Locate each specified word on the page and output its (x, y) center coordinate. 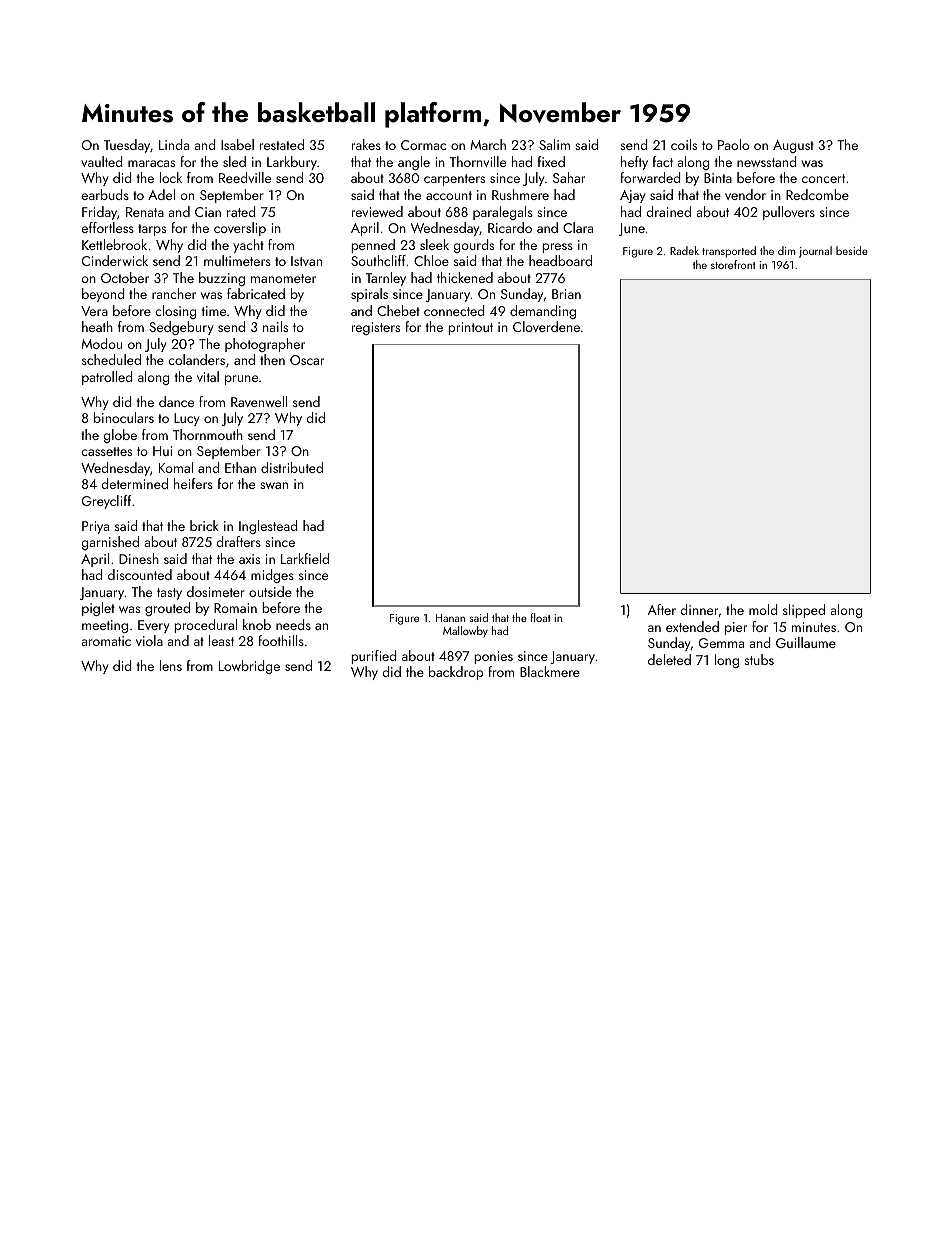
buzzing (222, 279)
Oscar (307, 360)
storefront (733, 264)
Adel (161, 194)
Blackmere (550, 671)
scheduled (111, 359)
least (221, 640)
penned (373, 246)
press (557, 248)
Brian (566, 294)
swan (274, 485)
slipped (804, 611)
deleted (669, 659)
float (541, 617)
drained (669, 211)
